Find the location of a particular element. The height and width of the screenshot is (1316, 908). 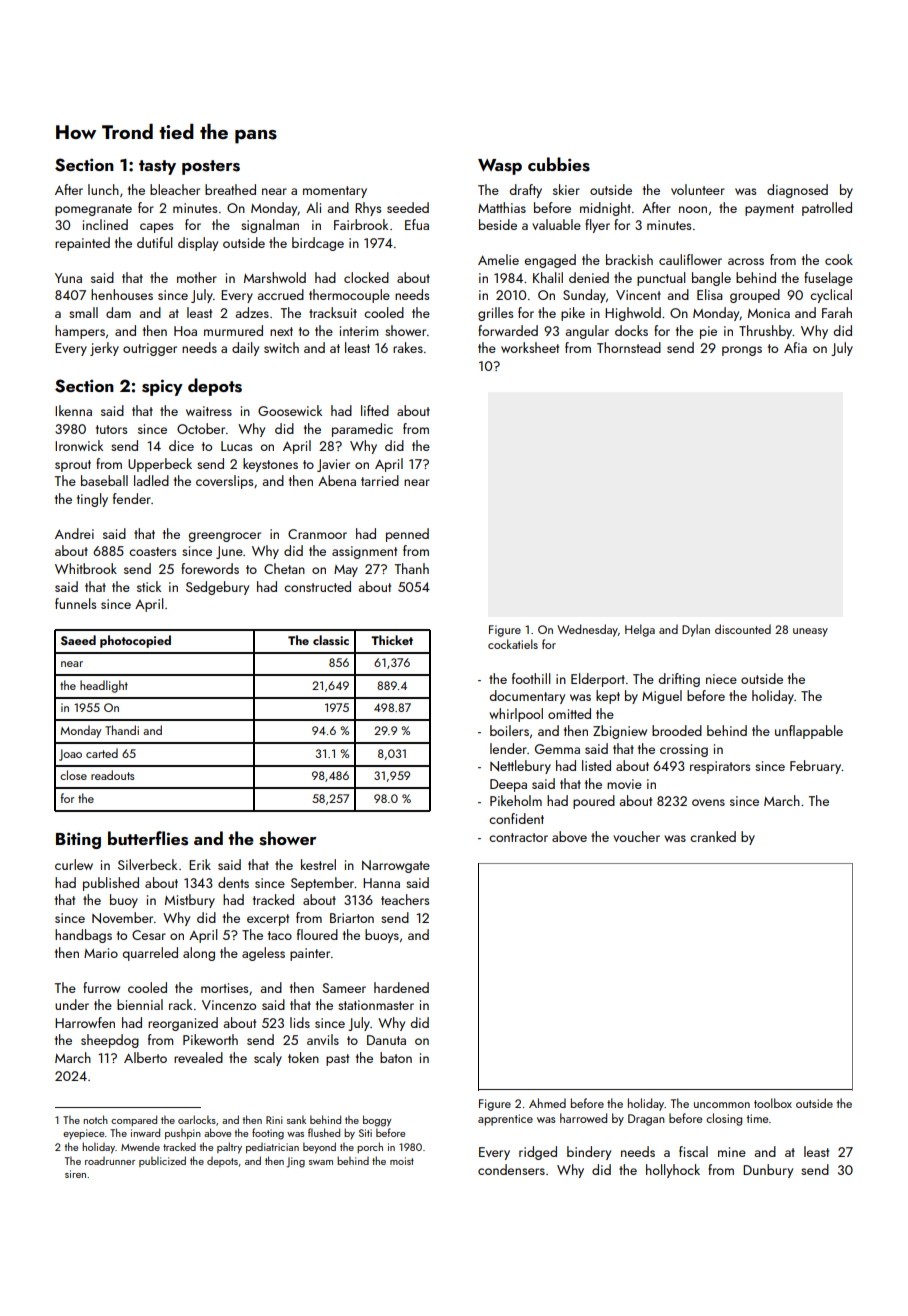

clocked is located at coordinates (366, 277).
